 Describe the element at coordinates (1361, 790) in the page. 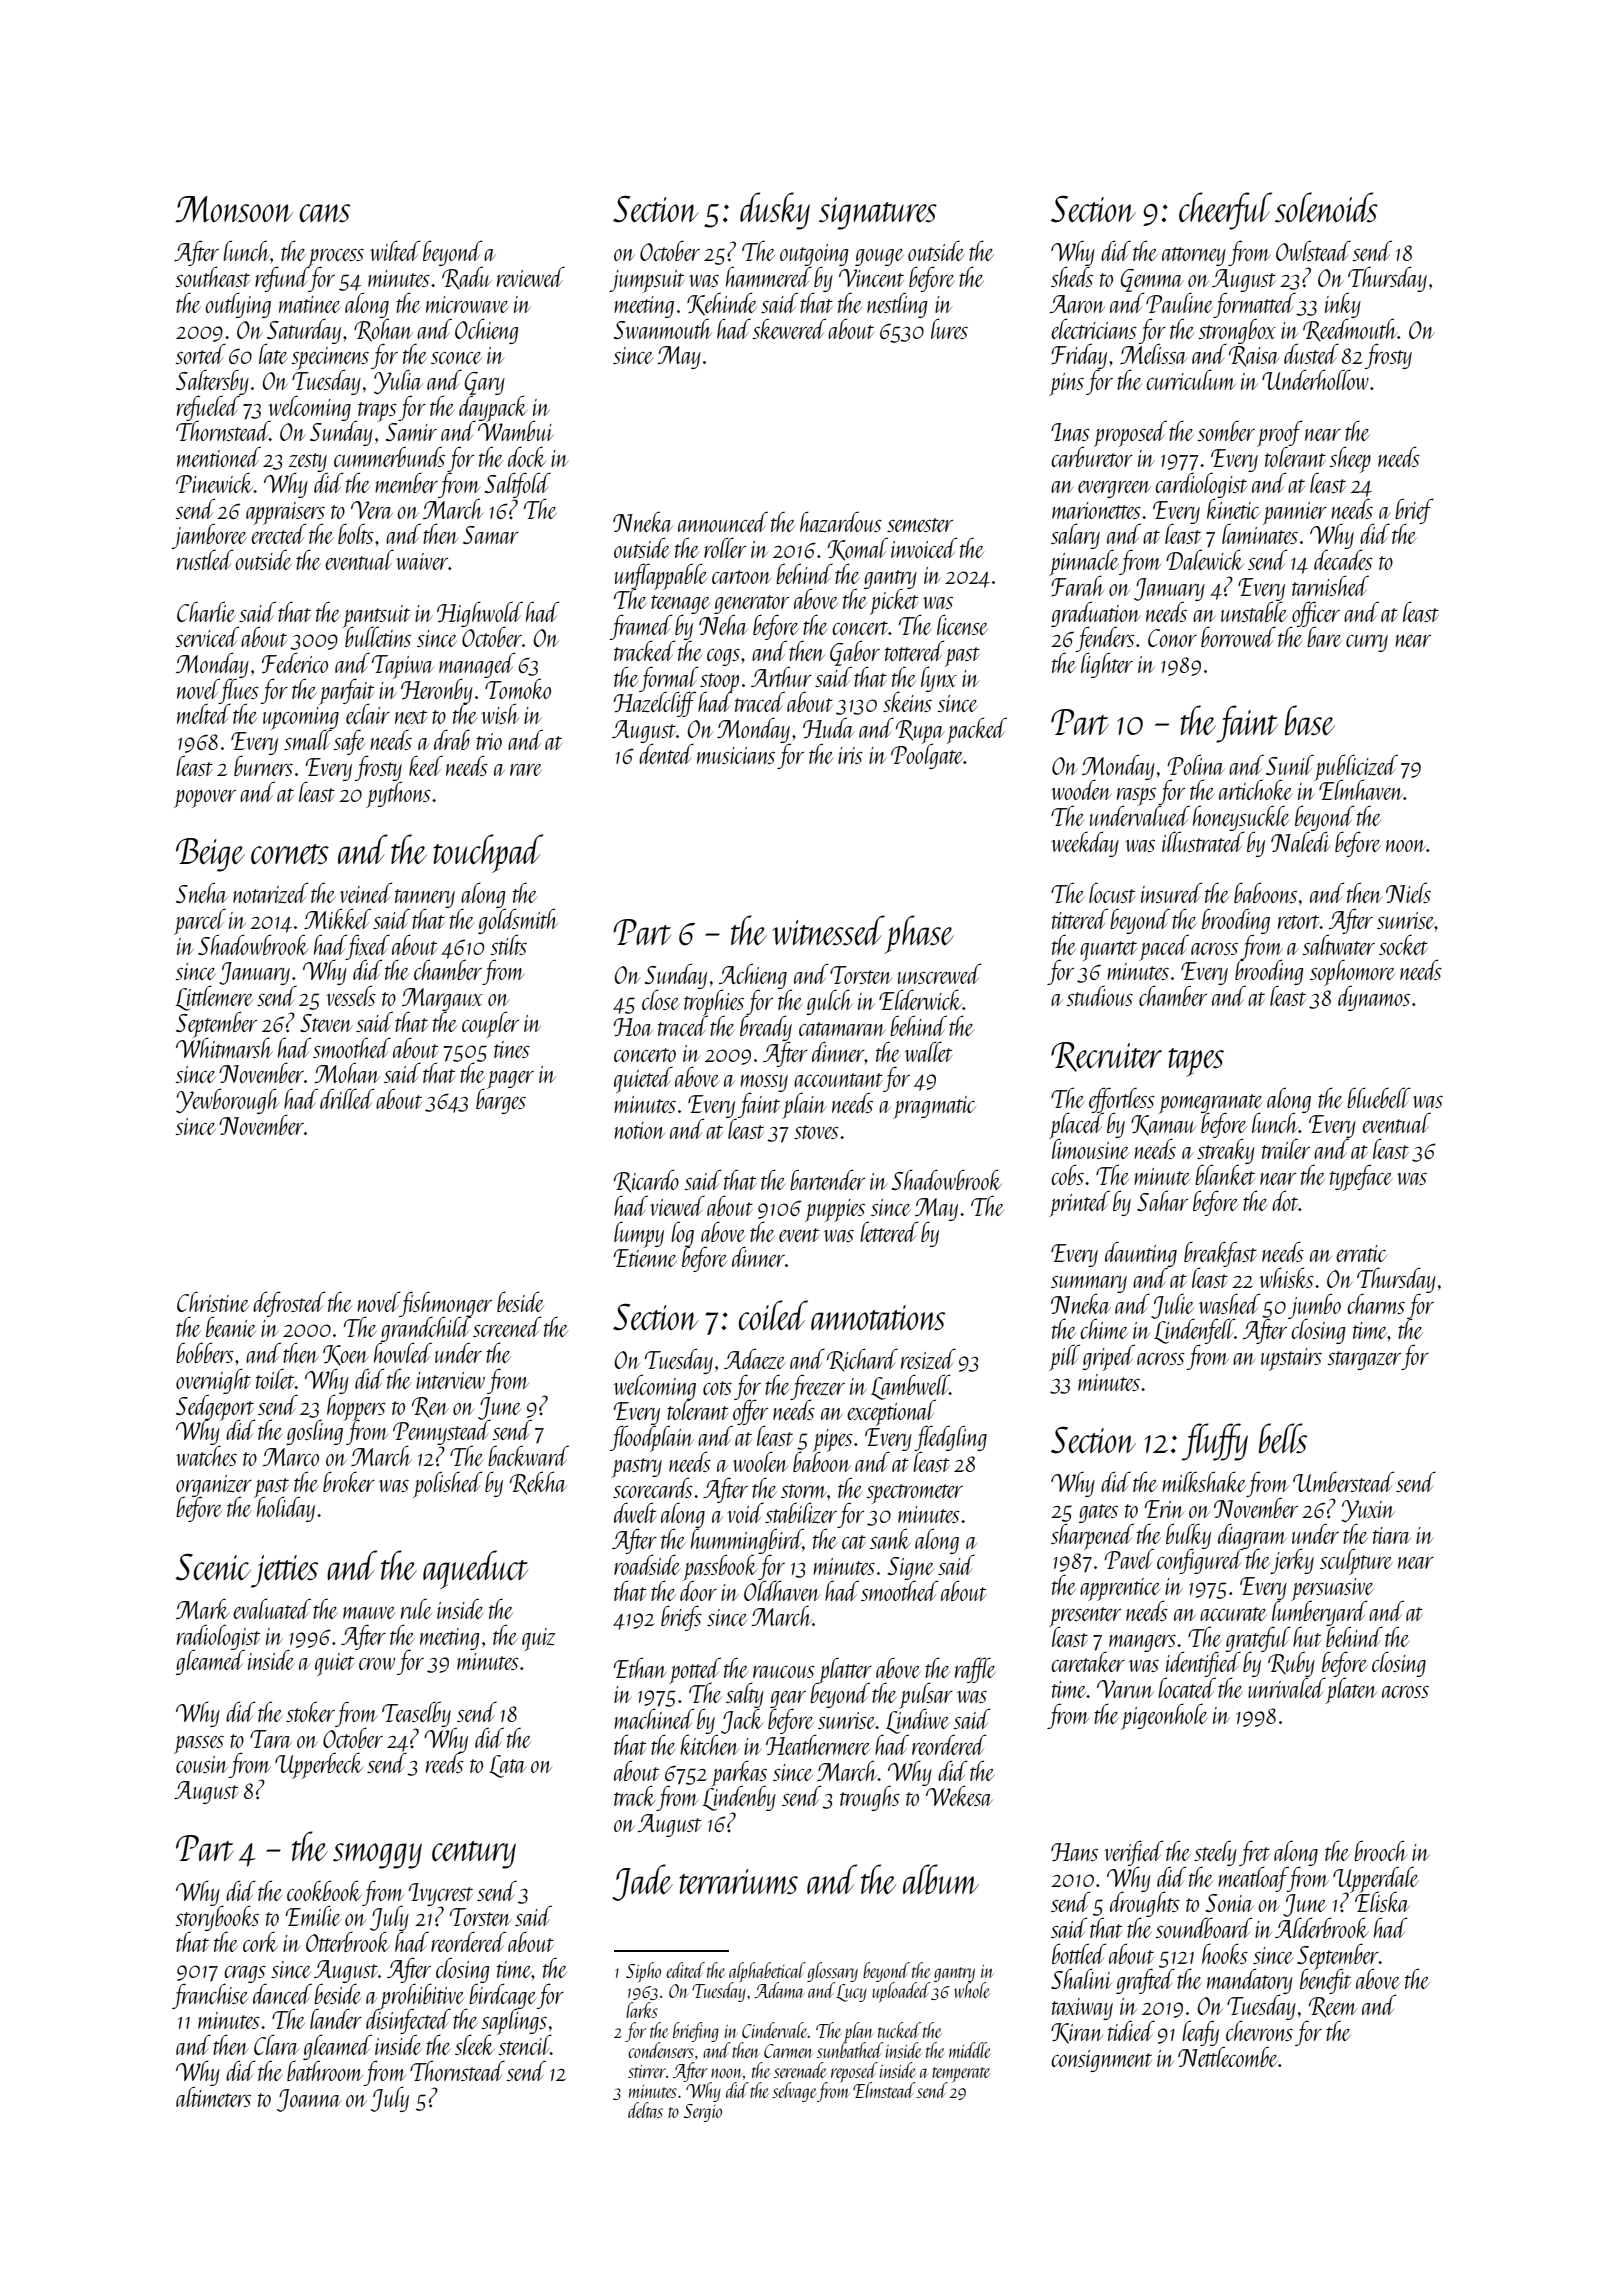

I see `Elmhaven` at that location.
